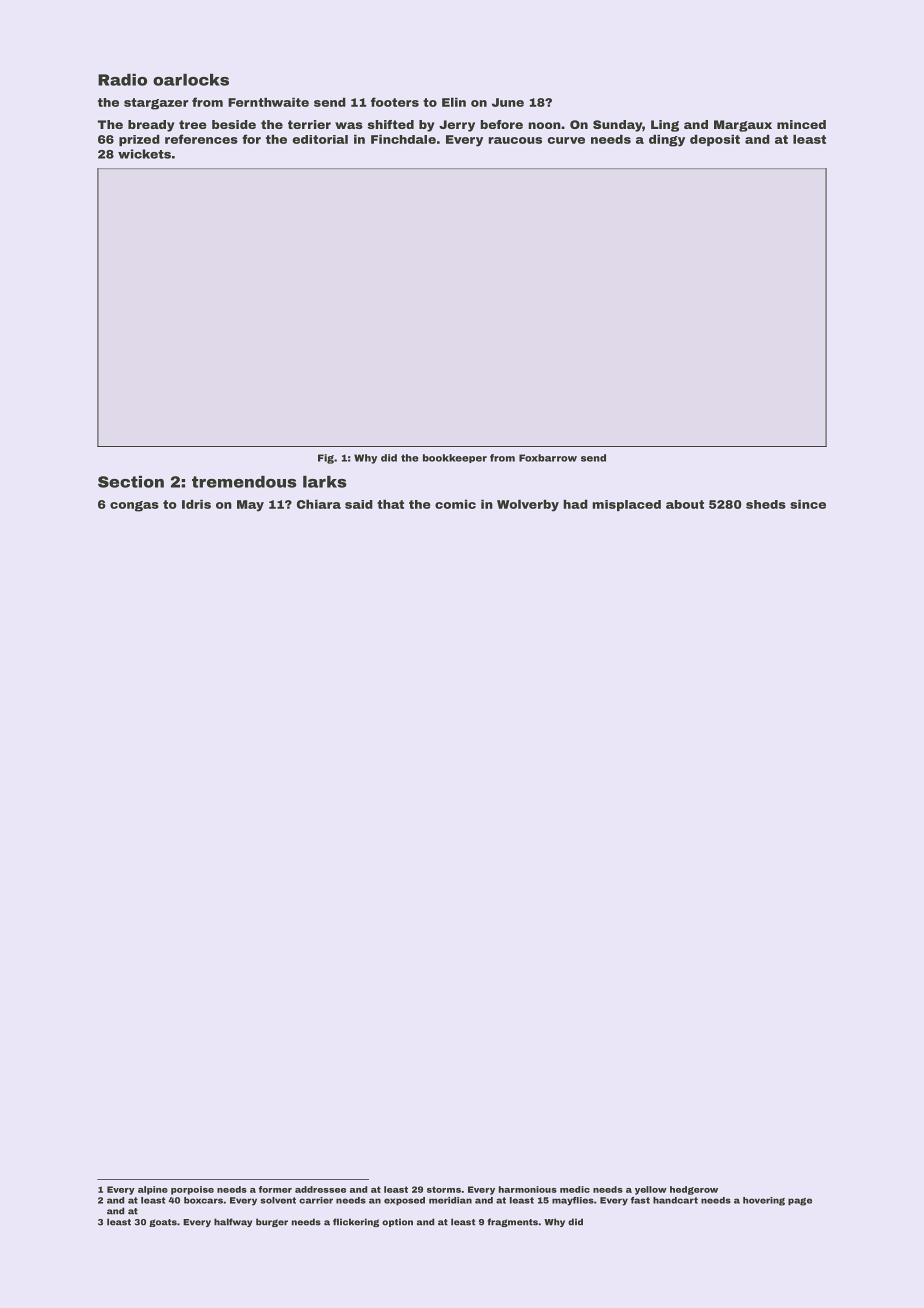 This page has height=1308, width=924. What do you see at coordinates (685, 504) in the page?
I see `about` at bounding box center [685, 504].
